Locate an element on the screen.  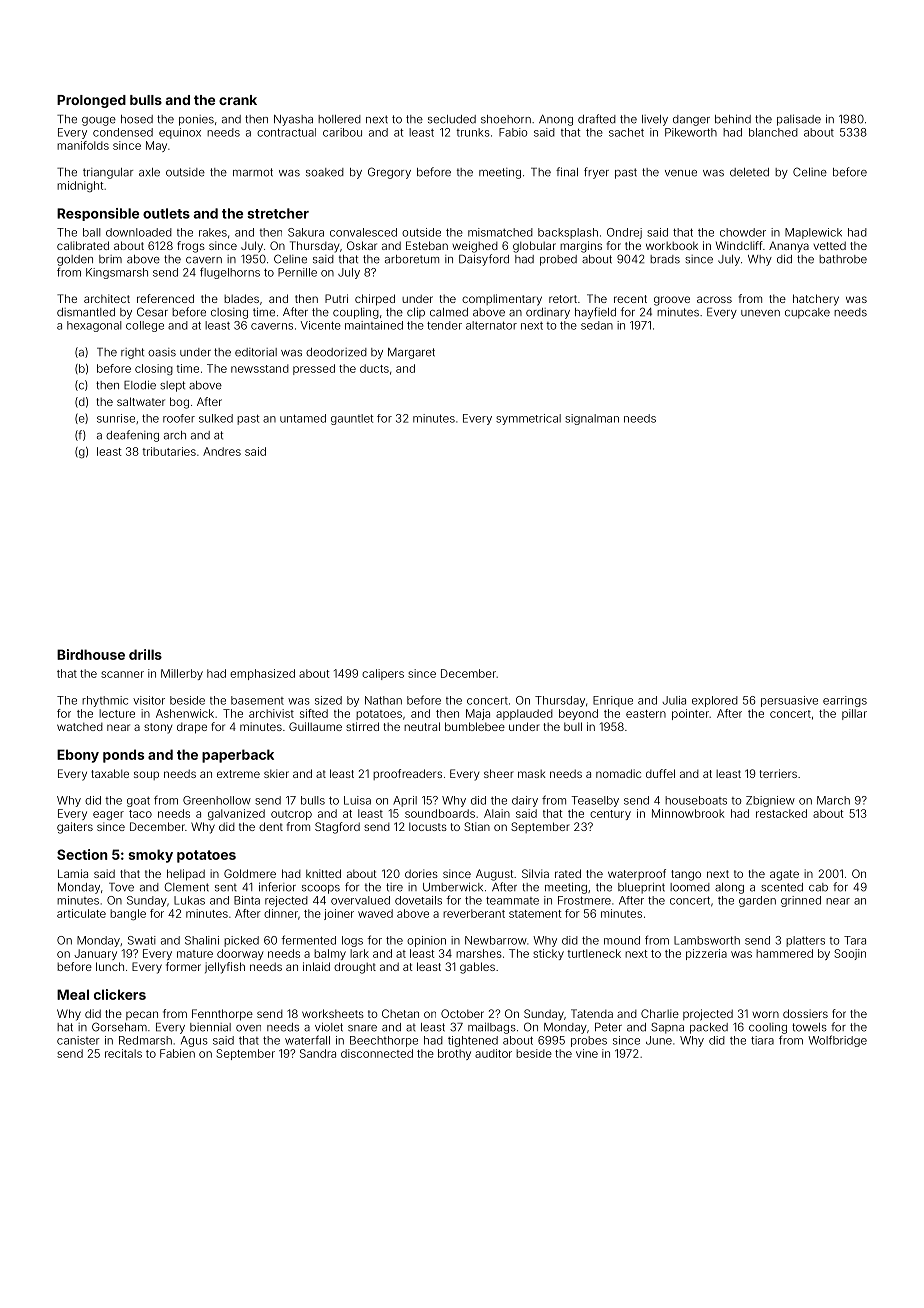
Redmarsh is located at coordinates (145, 1040).
